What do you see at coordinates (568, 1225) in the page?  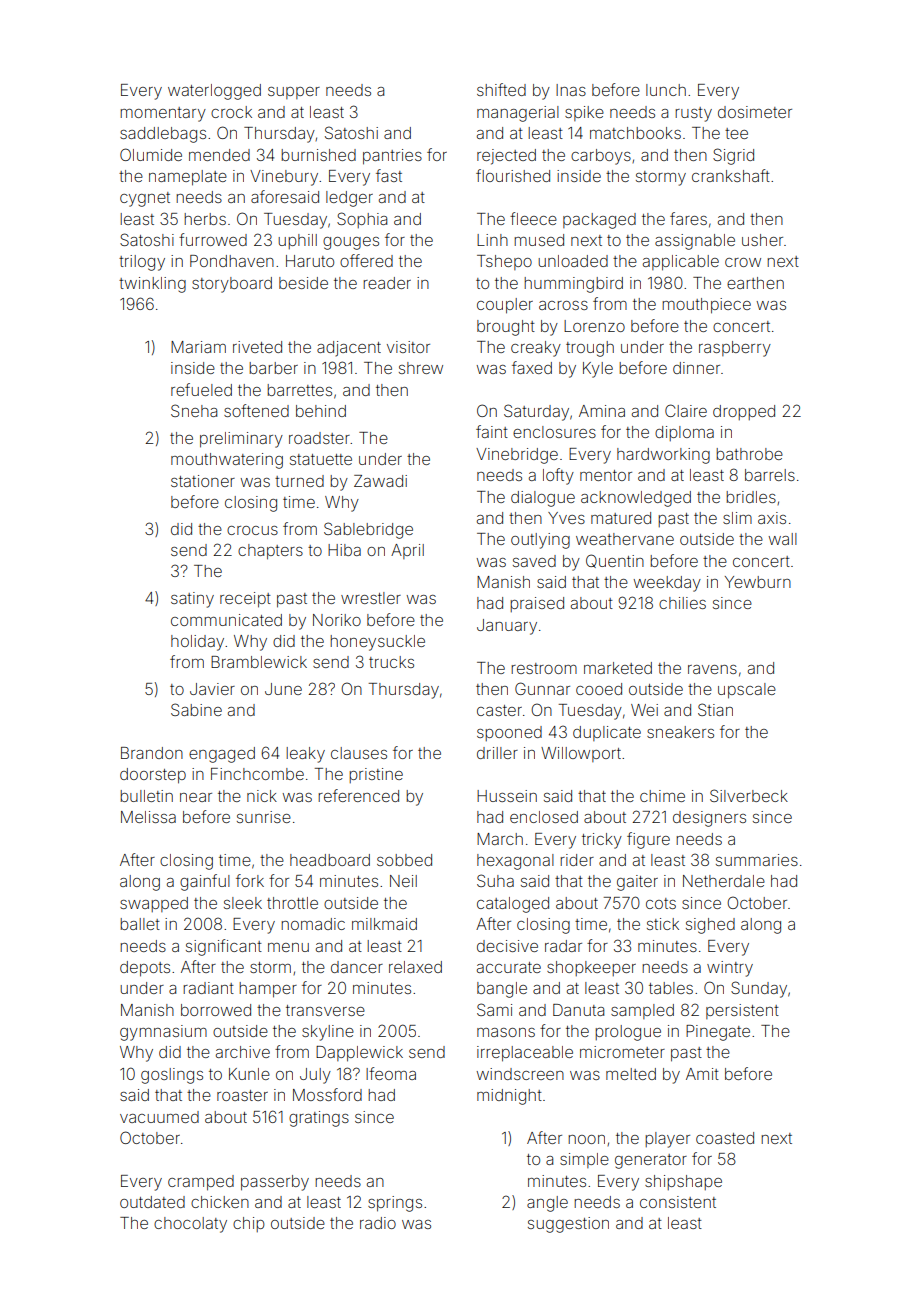 I see `suggestion` at bounding box center [568, 1225].
